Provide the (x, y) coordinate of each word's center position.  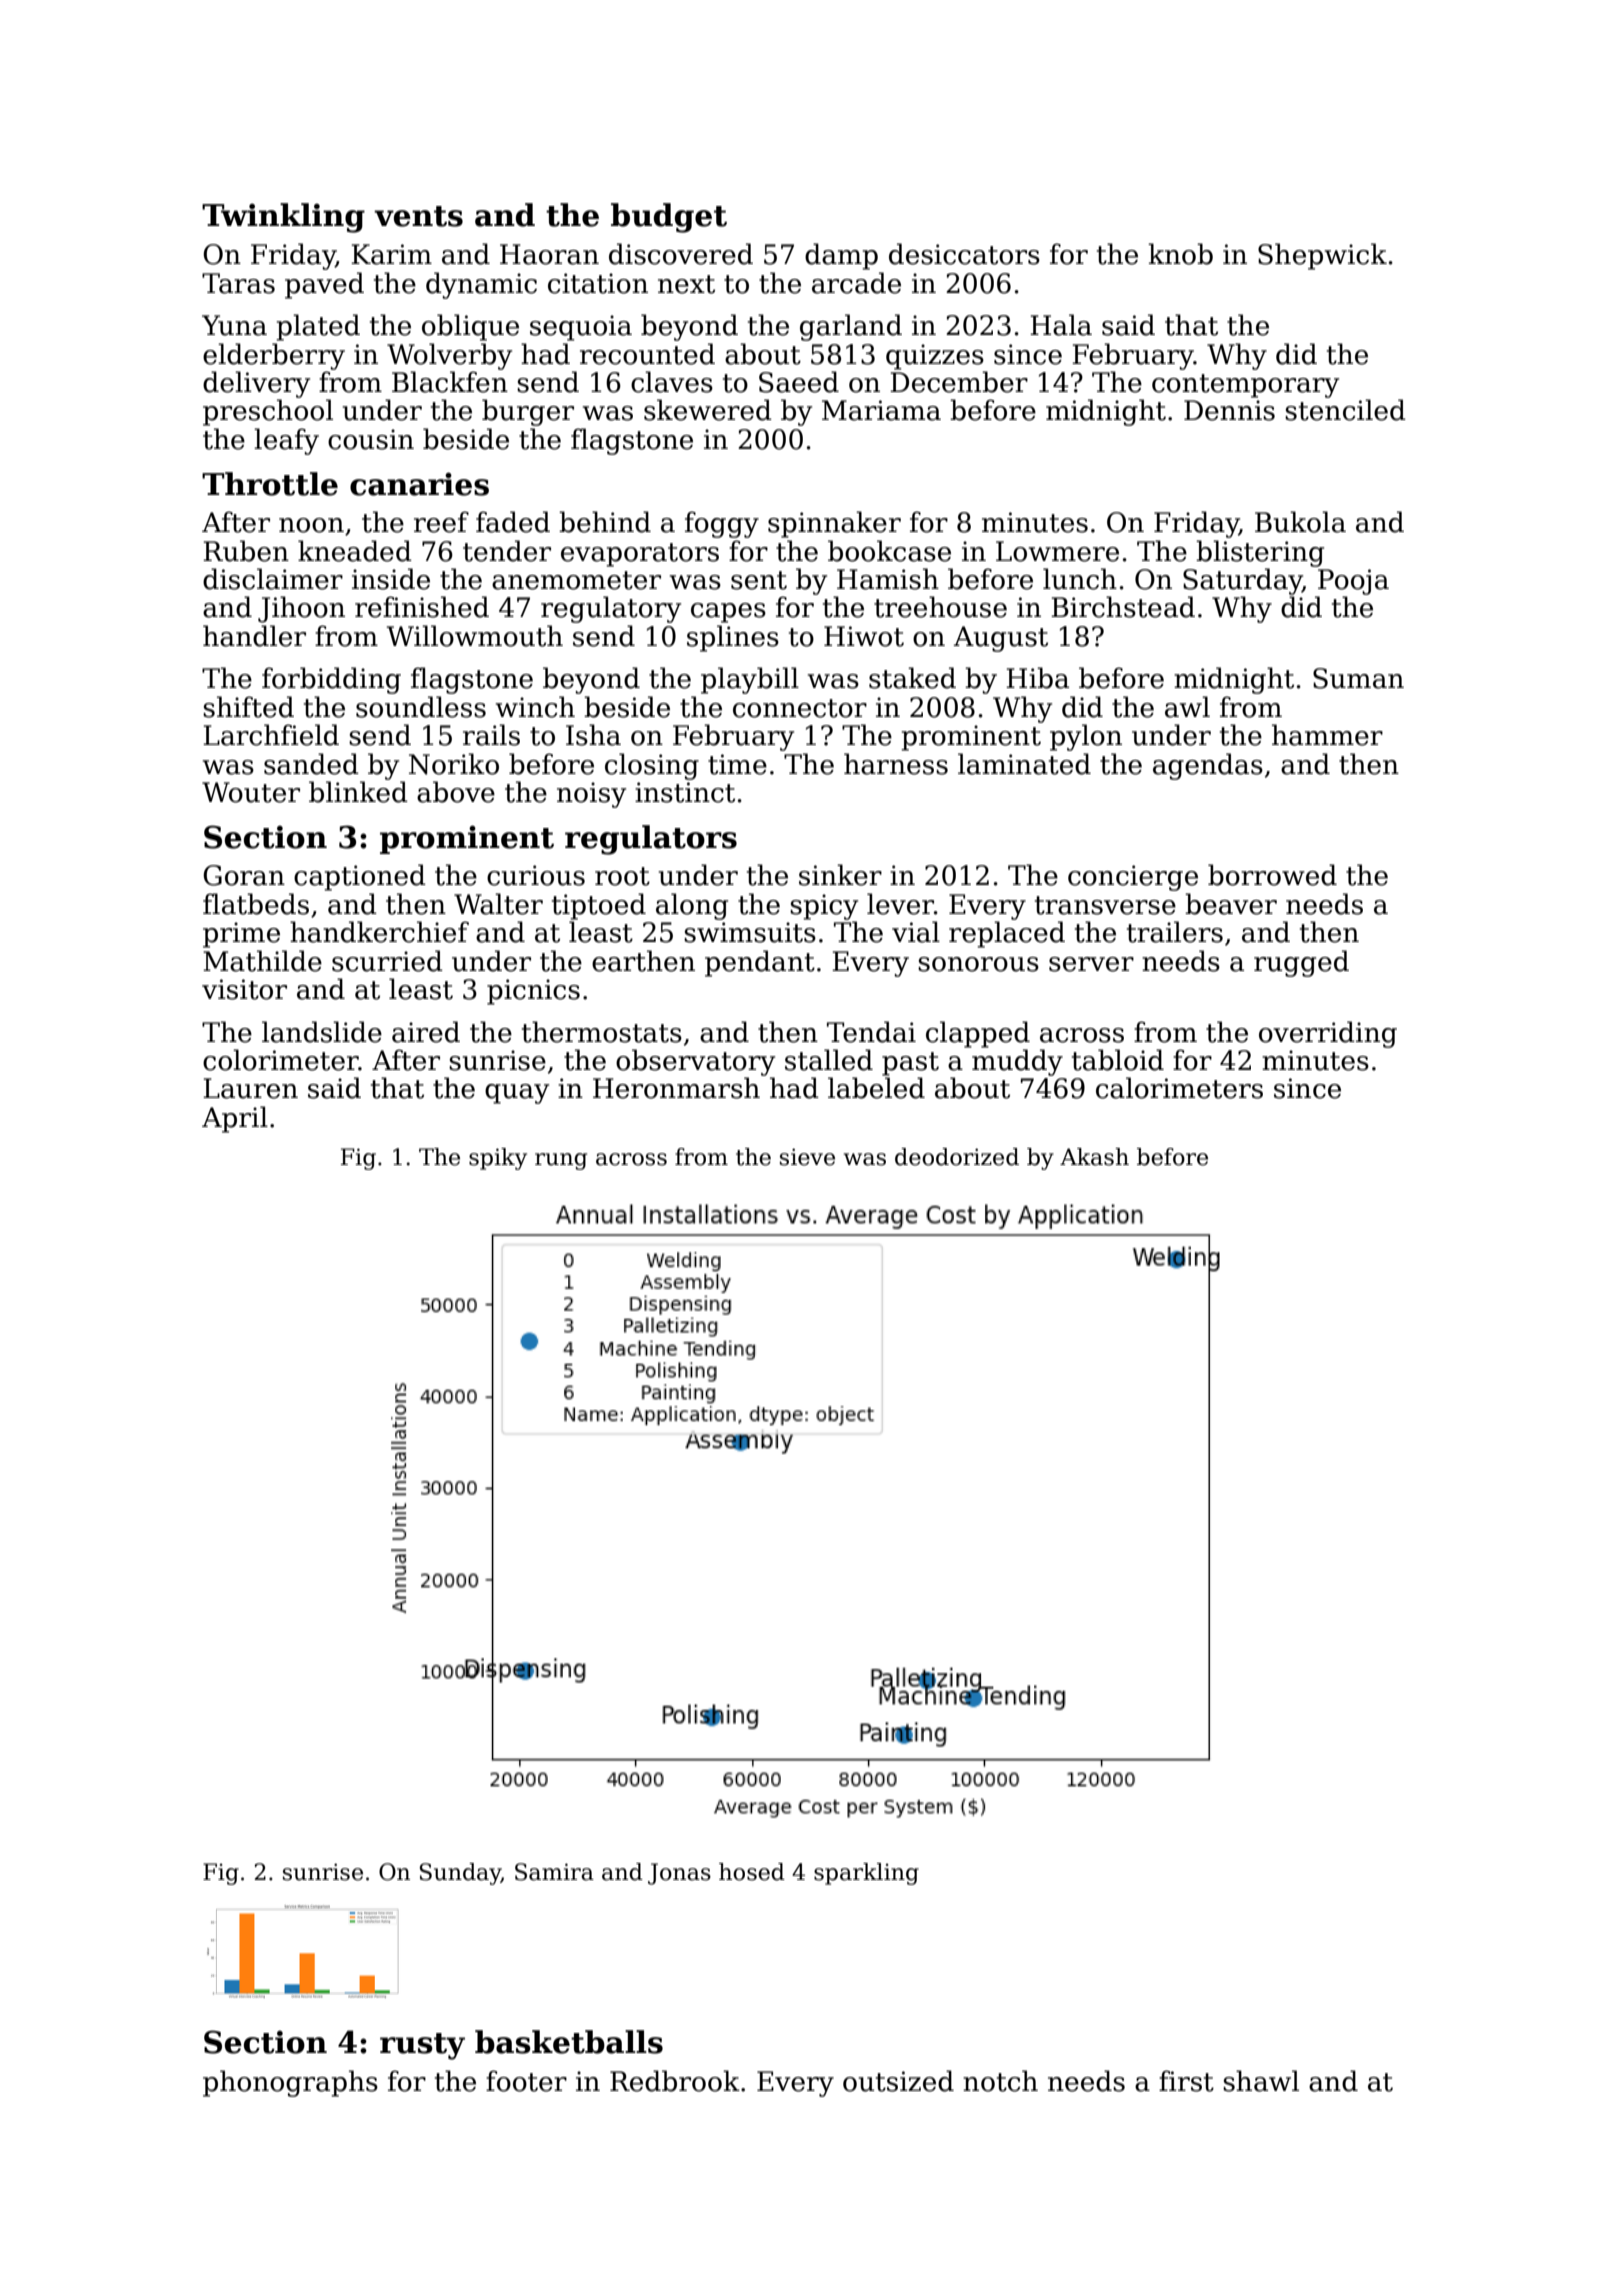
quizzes (935, 357)
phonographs (290, 2083)
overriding (1328, 1034)
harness (896, 764)
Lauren (250, 1088)
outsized (898, 2081)
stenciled (1345, 410)
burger (528, 412)
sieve (807, 1157)
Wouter (251, 792)
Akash (1094, 1157)
